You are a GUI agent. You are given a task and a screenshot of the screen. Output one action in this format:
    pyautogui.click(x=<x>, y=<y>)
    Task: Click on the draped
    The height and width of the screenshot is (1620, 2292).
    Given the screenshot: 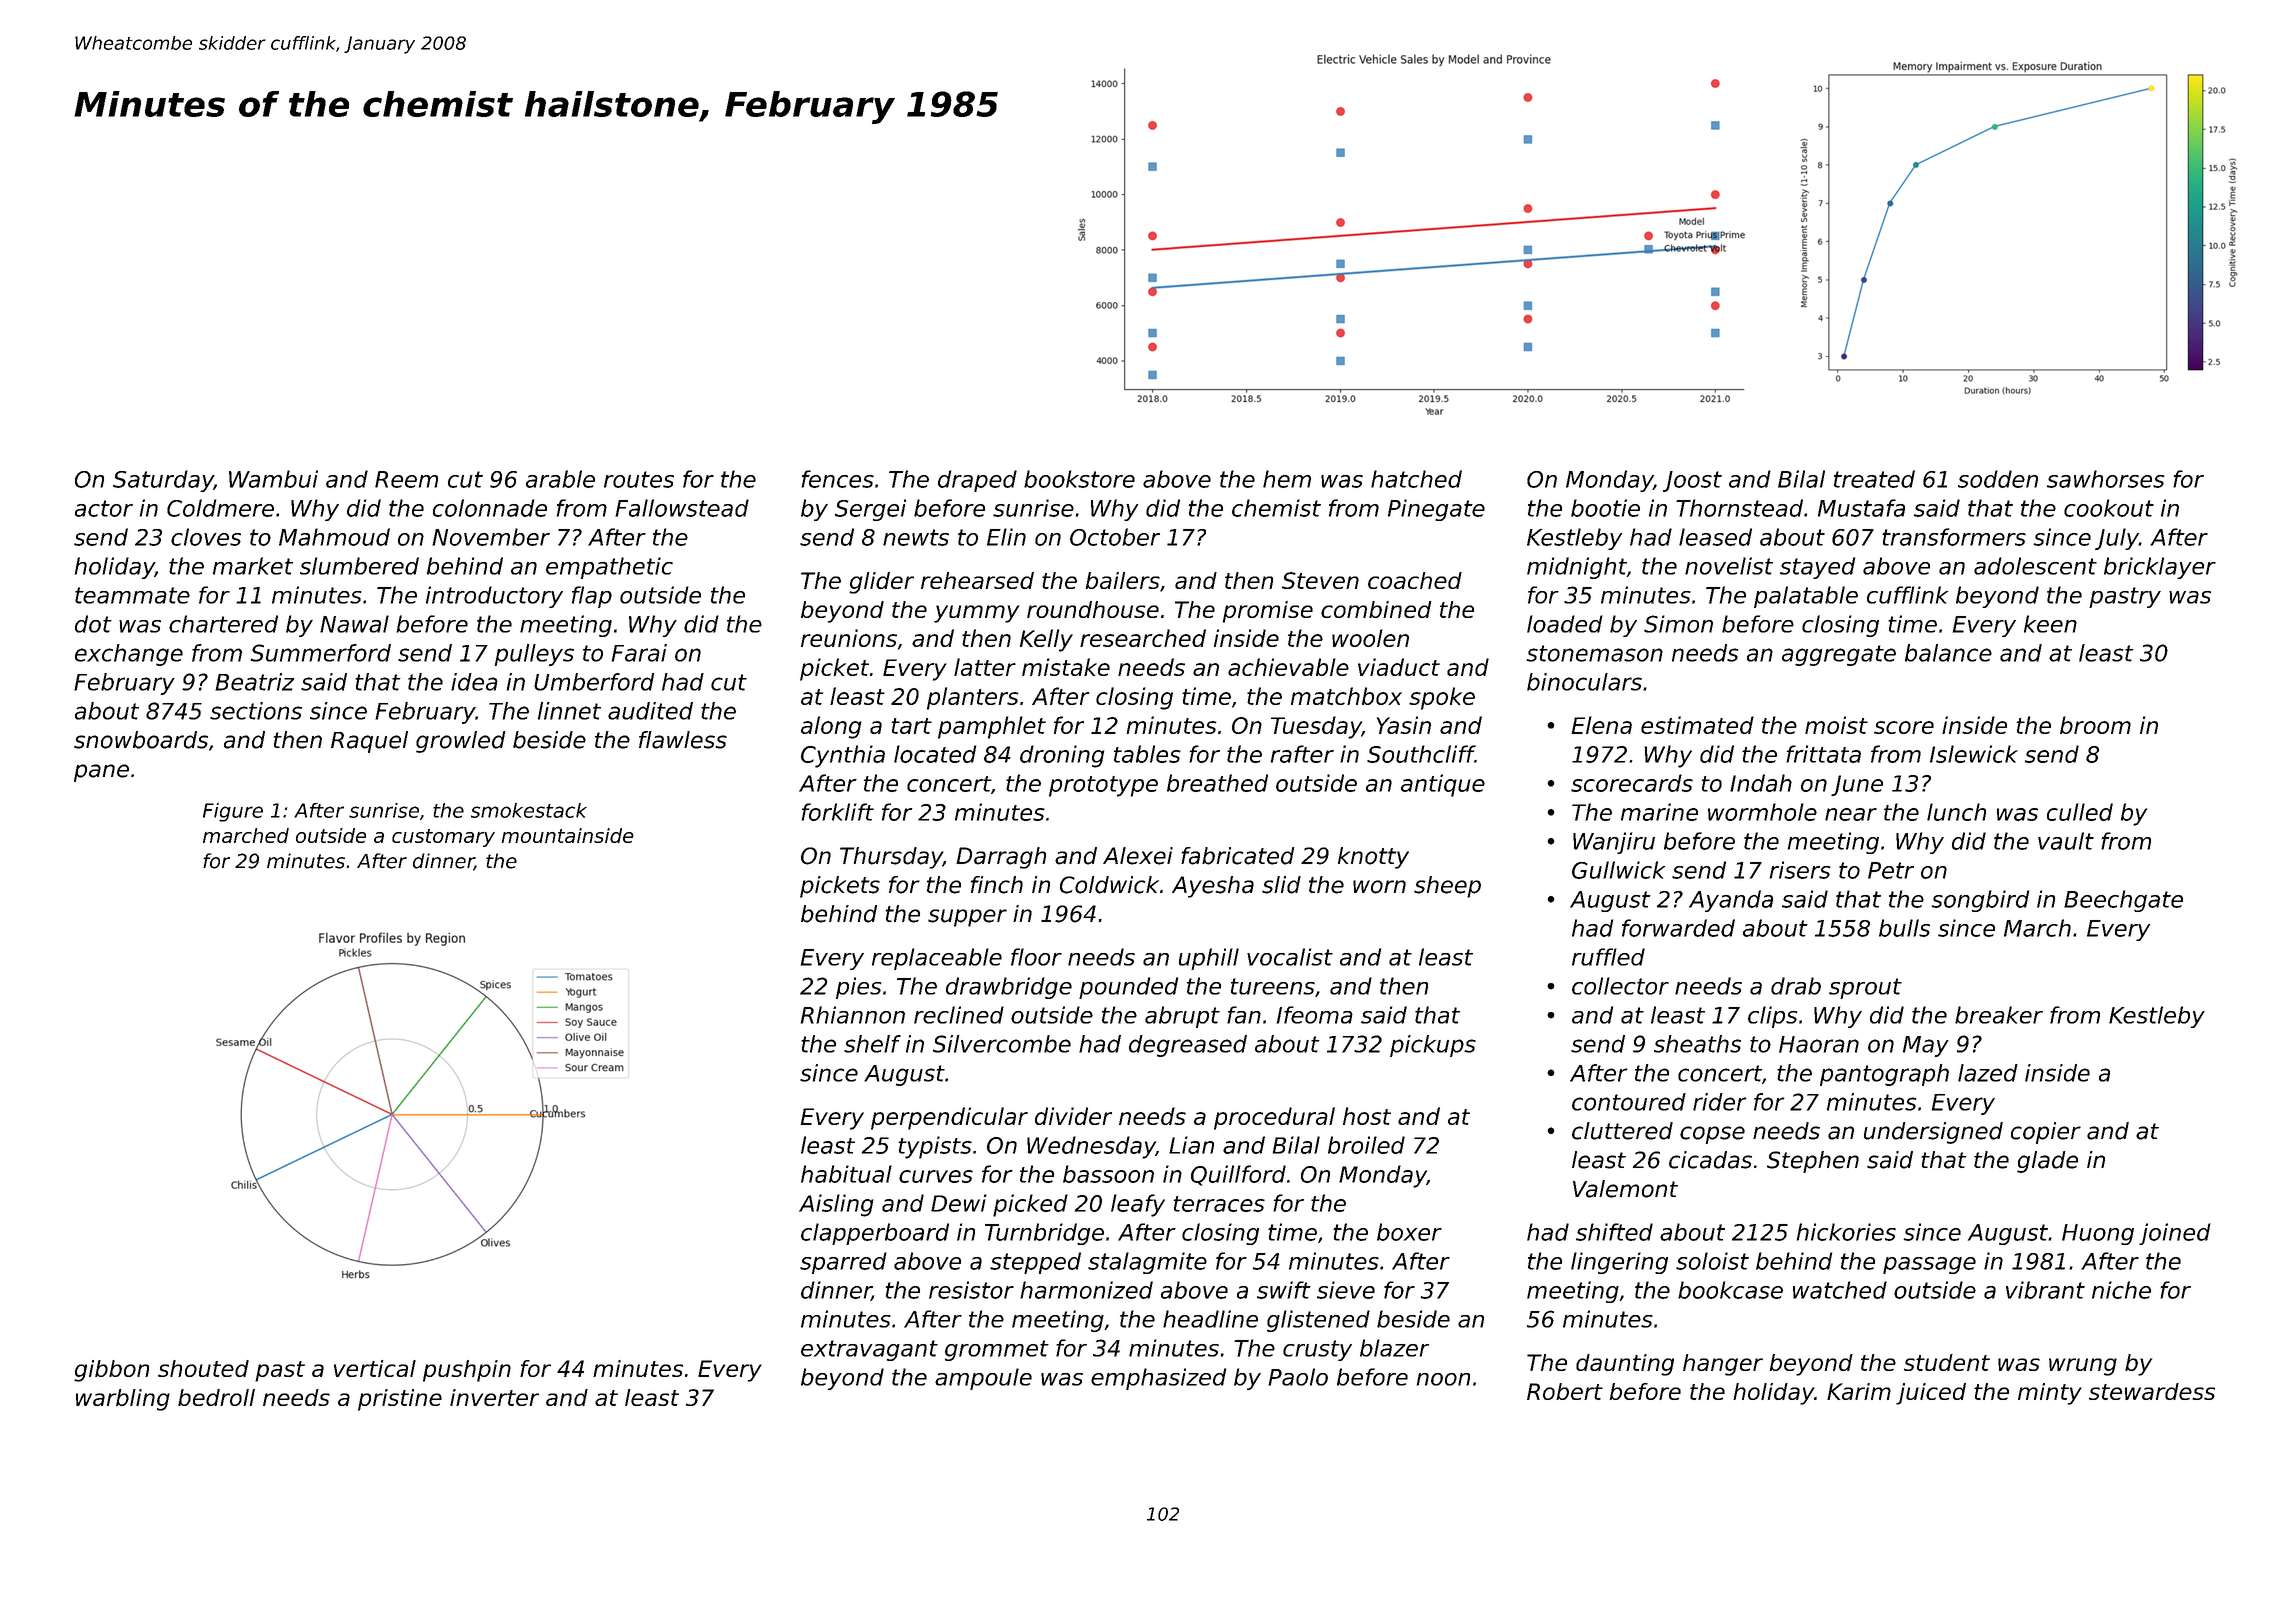 What is the action you would take?
    pyautogui.click(x=977, y=481)
